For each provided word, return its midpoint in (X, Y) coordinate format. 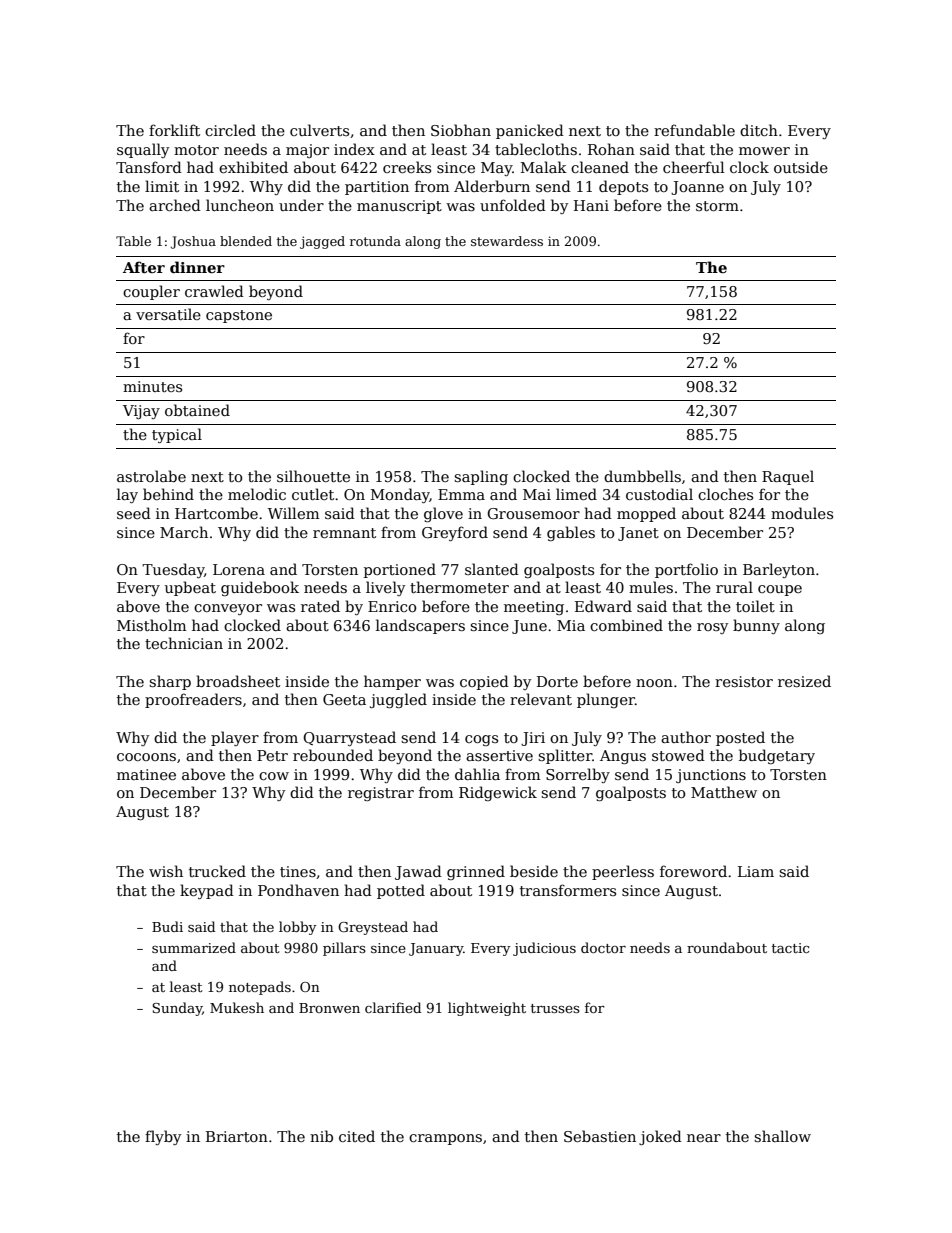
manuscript (399, 207)
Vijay (141, 412)
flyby (163, 1137)
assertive (499, 755)
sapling (481, 477)
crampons (445, 1139)
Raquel (788, 477)
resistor (744, 681)
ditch (759, 130)
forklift (174, 130)
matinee (146, 774)
